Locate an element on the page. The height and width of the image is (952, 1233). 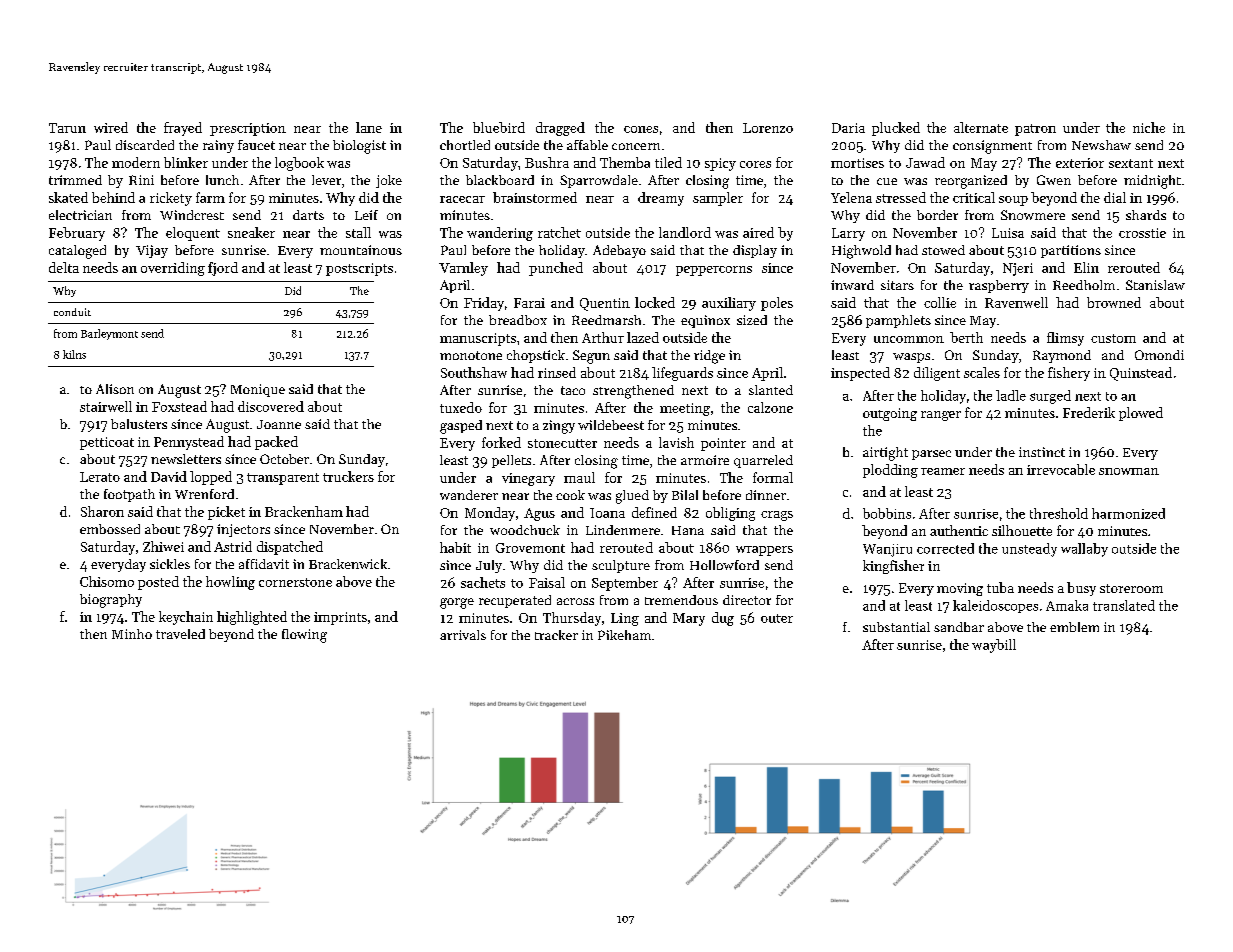
cook is located at coordinates (570, 495).
